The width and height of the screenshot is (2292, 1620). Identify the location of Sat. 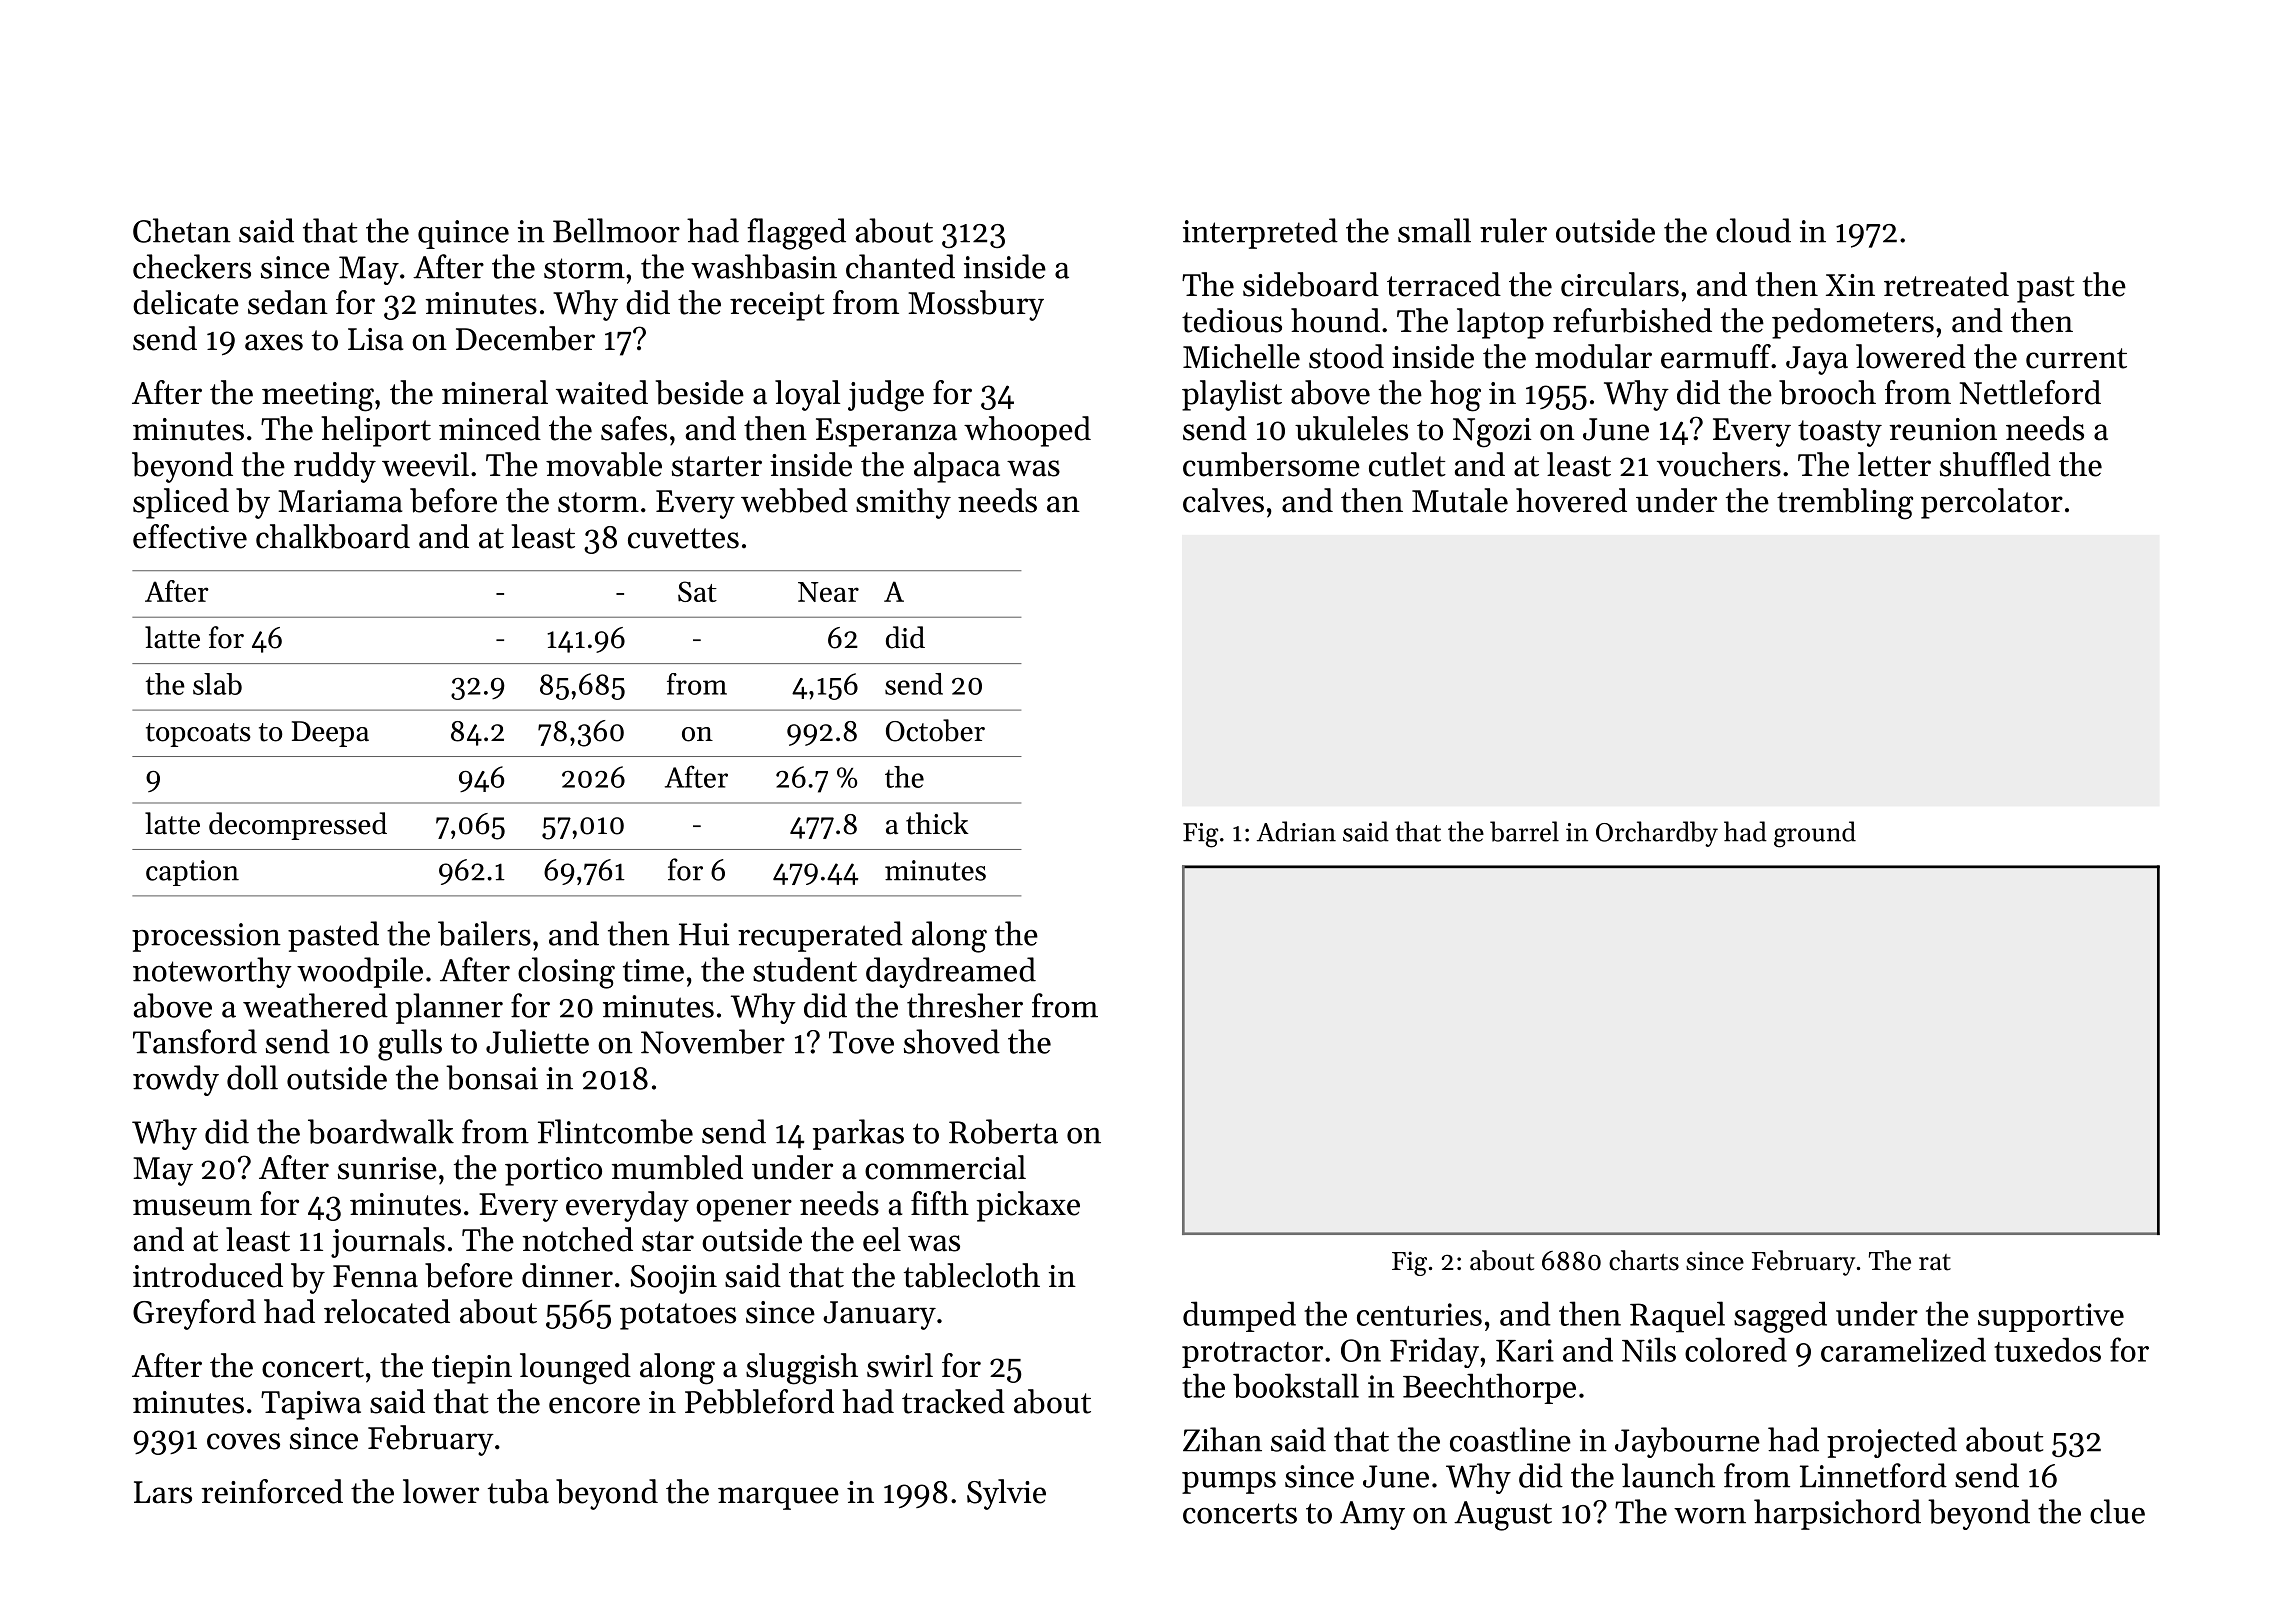
(697, 591).
